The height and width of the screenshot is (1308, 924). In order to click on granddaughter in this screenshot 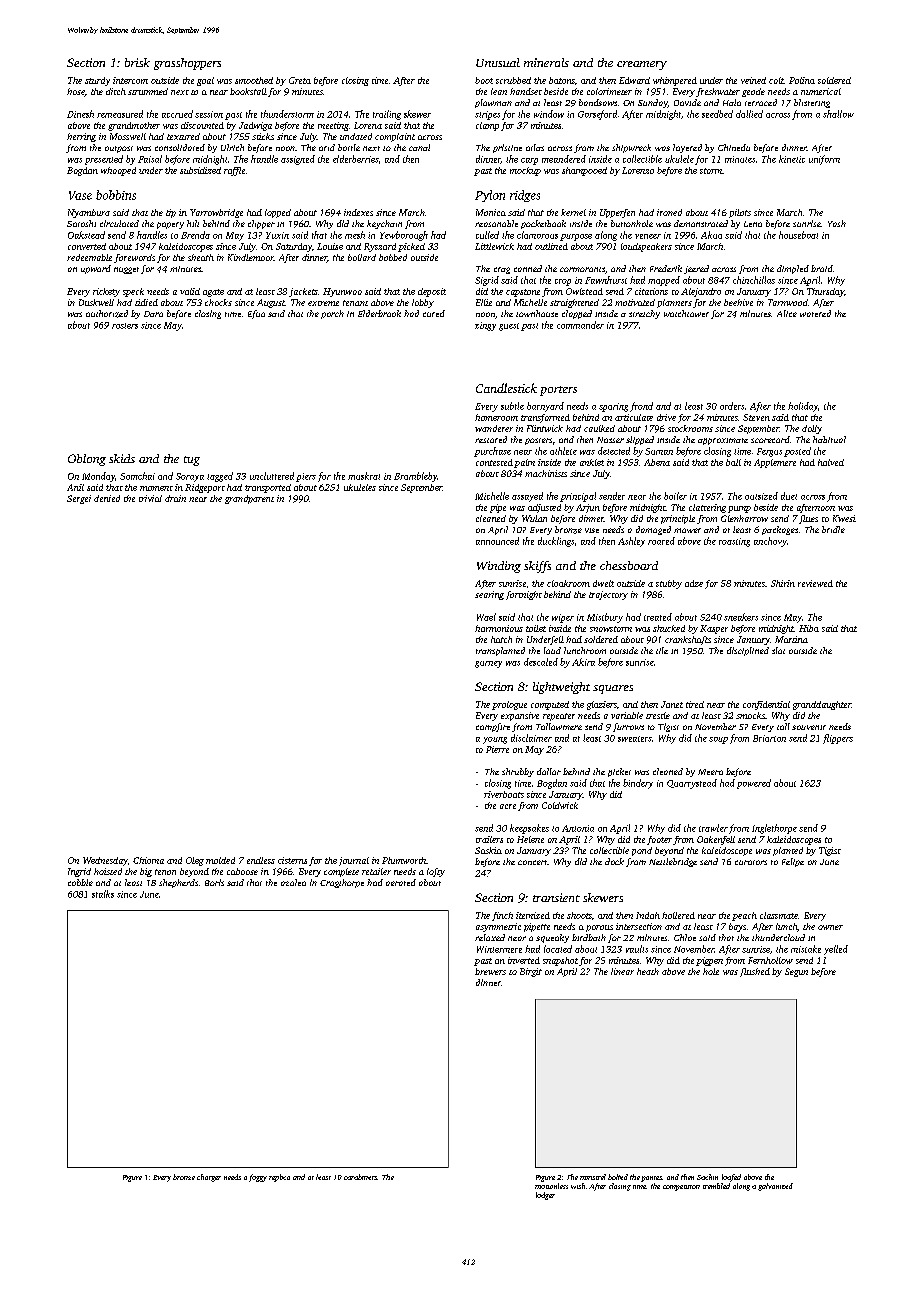, I will do `click(822, 705)`.
